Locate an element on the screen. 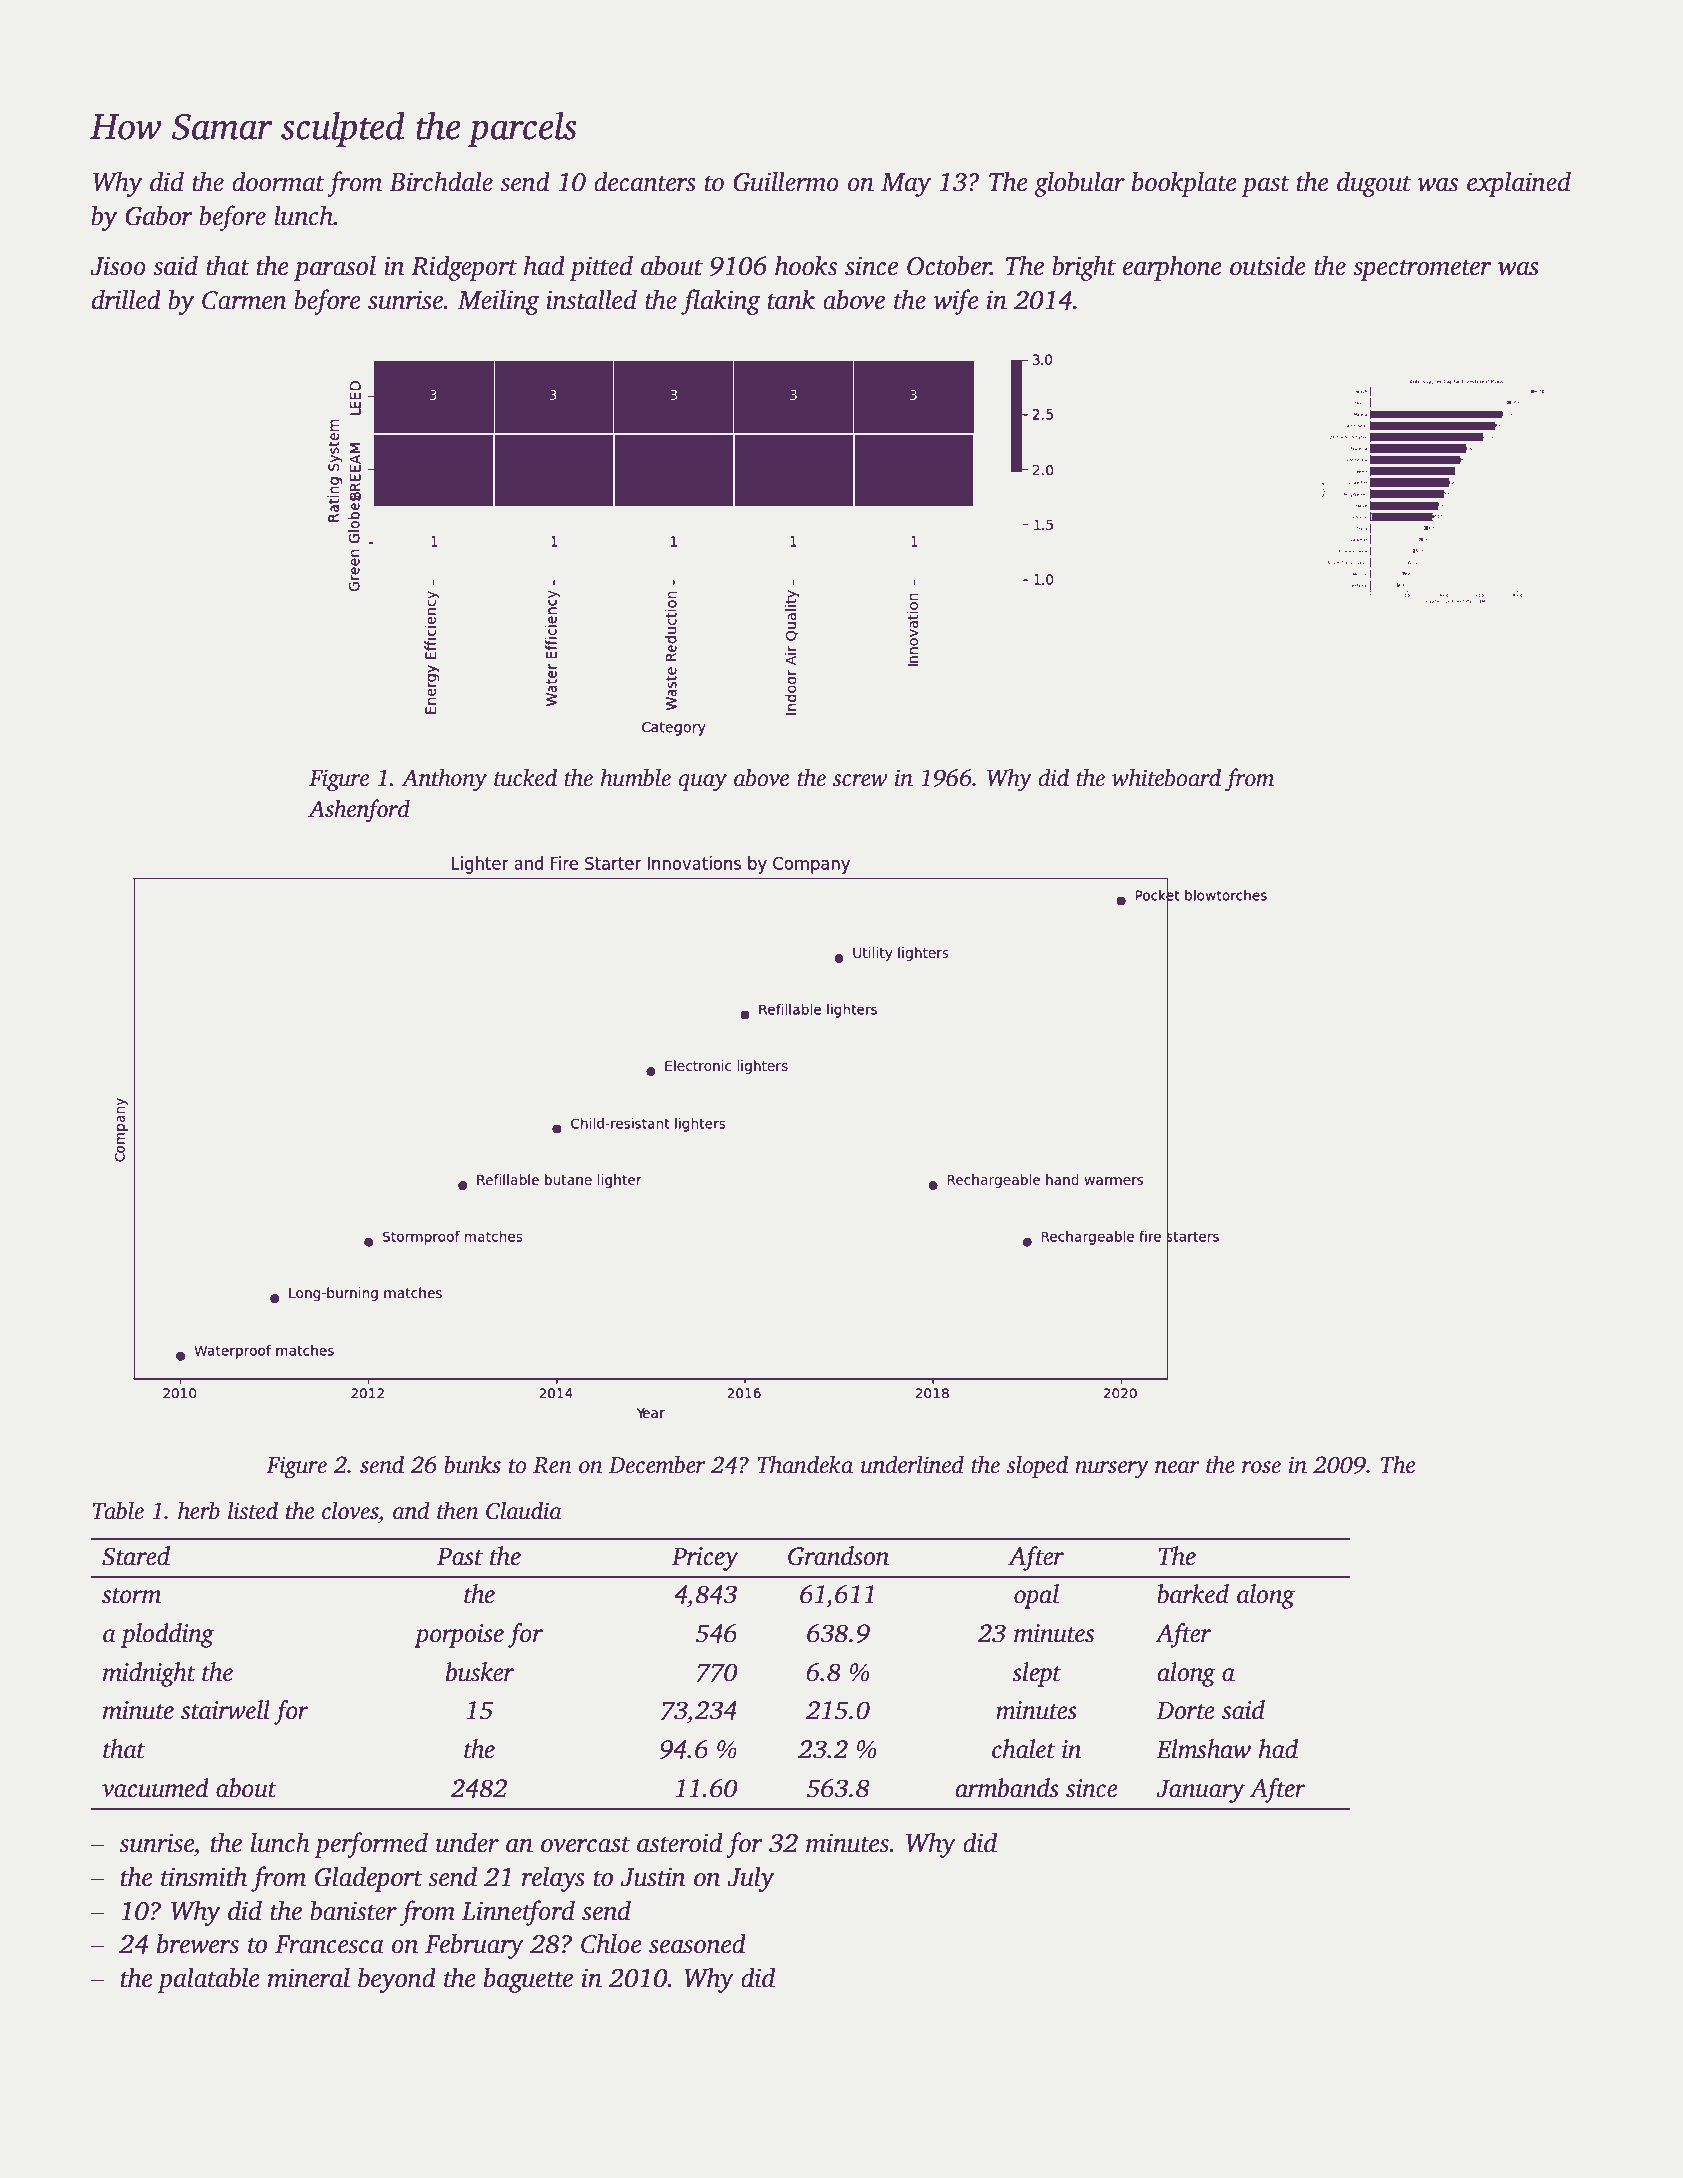 This screenshot has width=1683, height=2178. barked is located at coordinates (1193, 1594).
